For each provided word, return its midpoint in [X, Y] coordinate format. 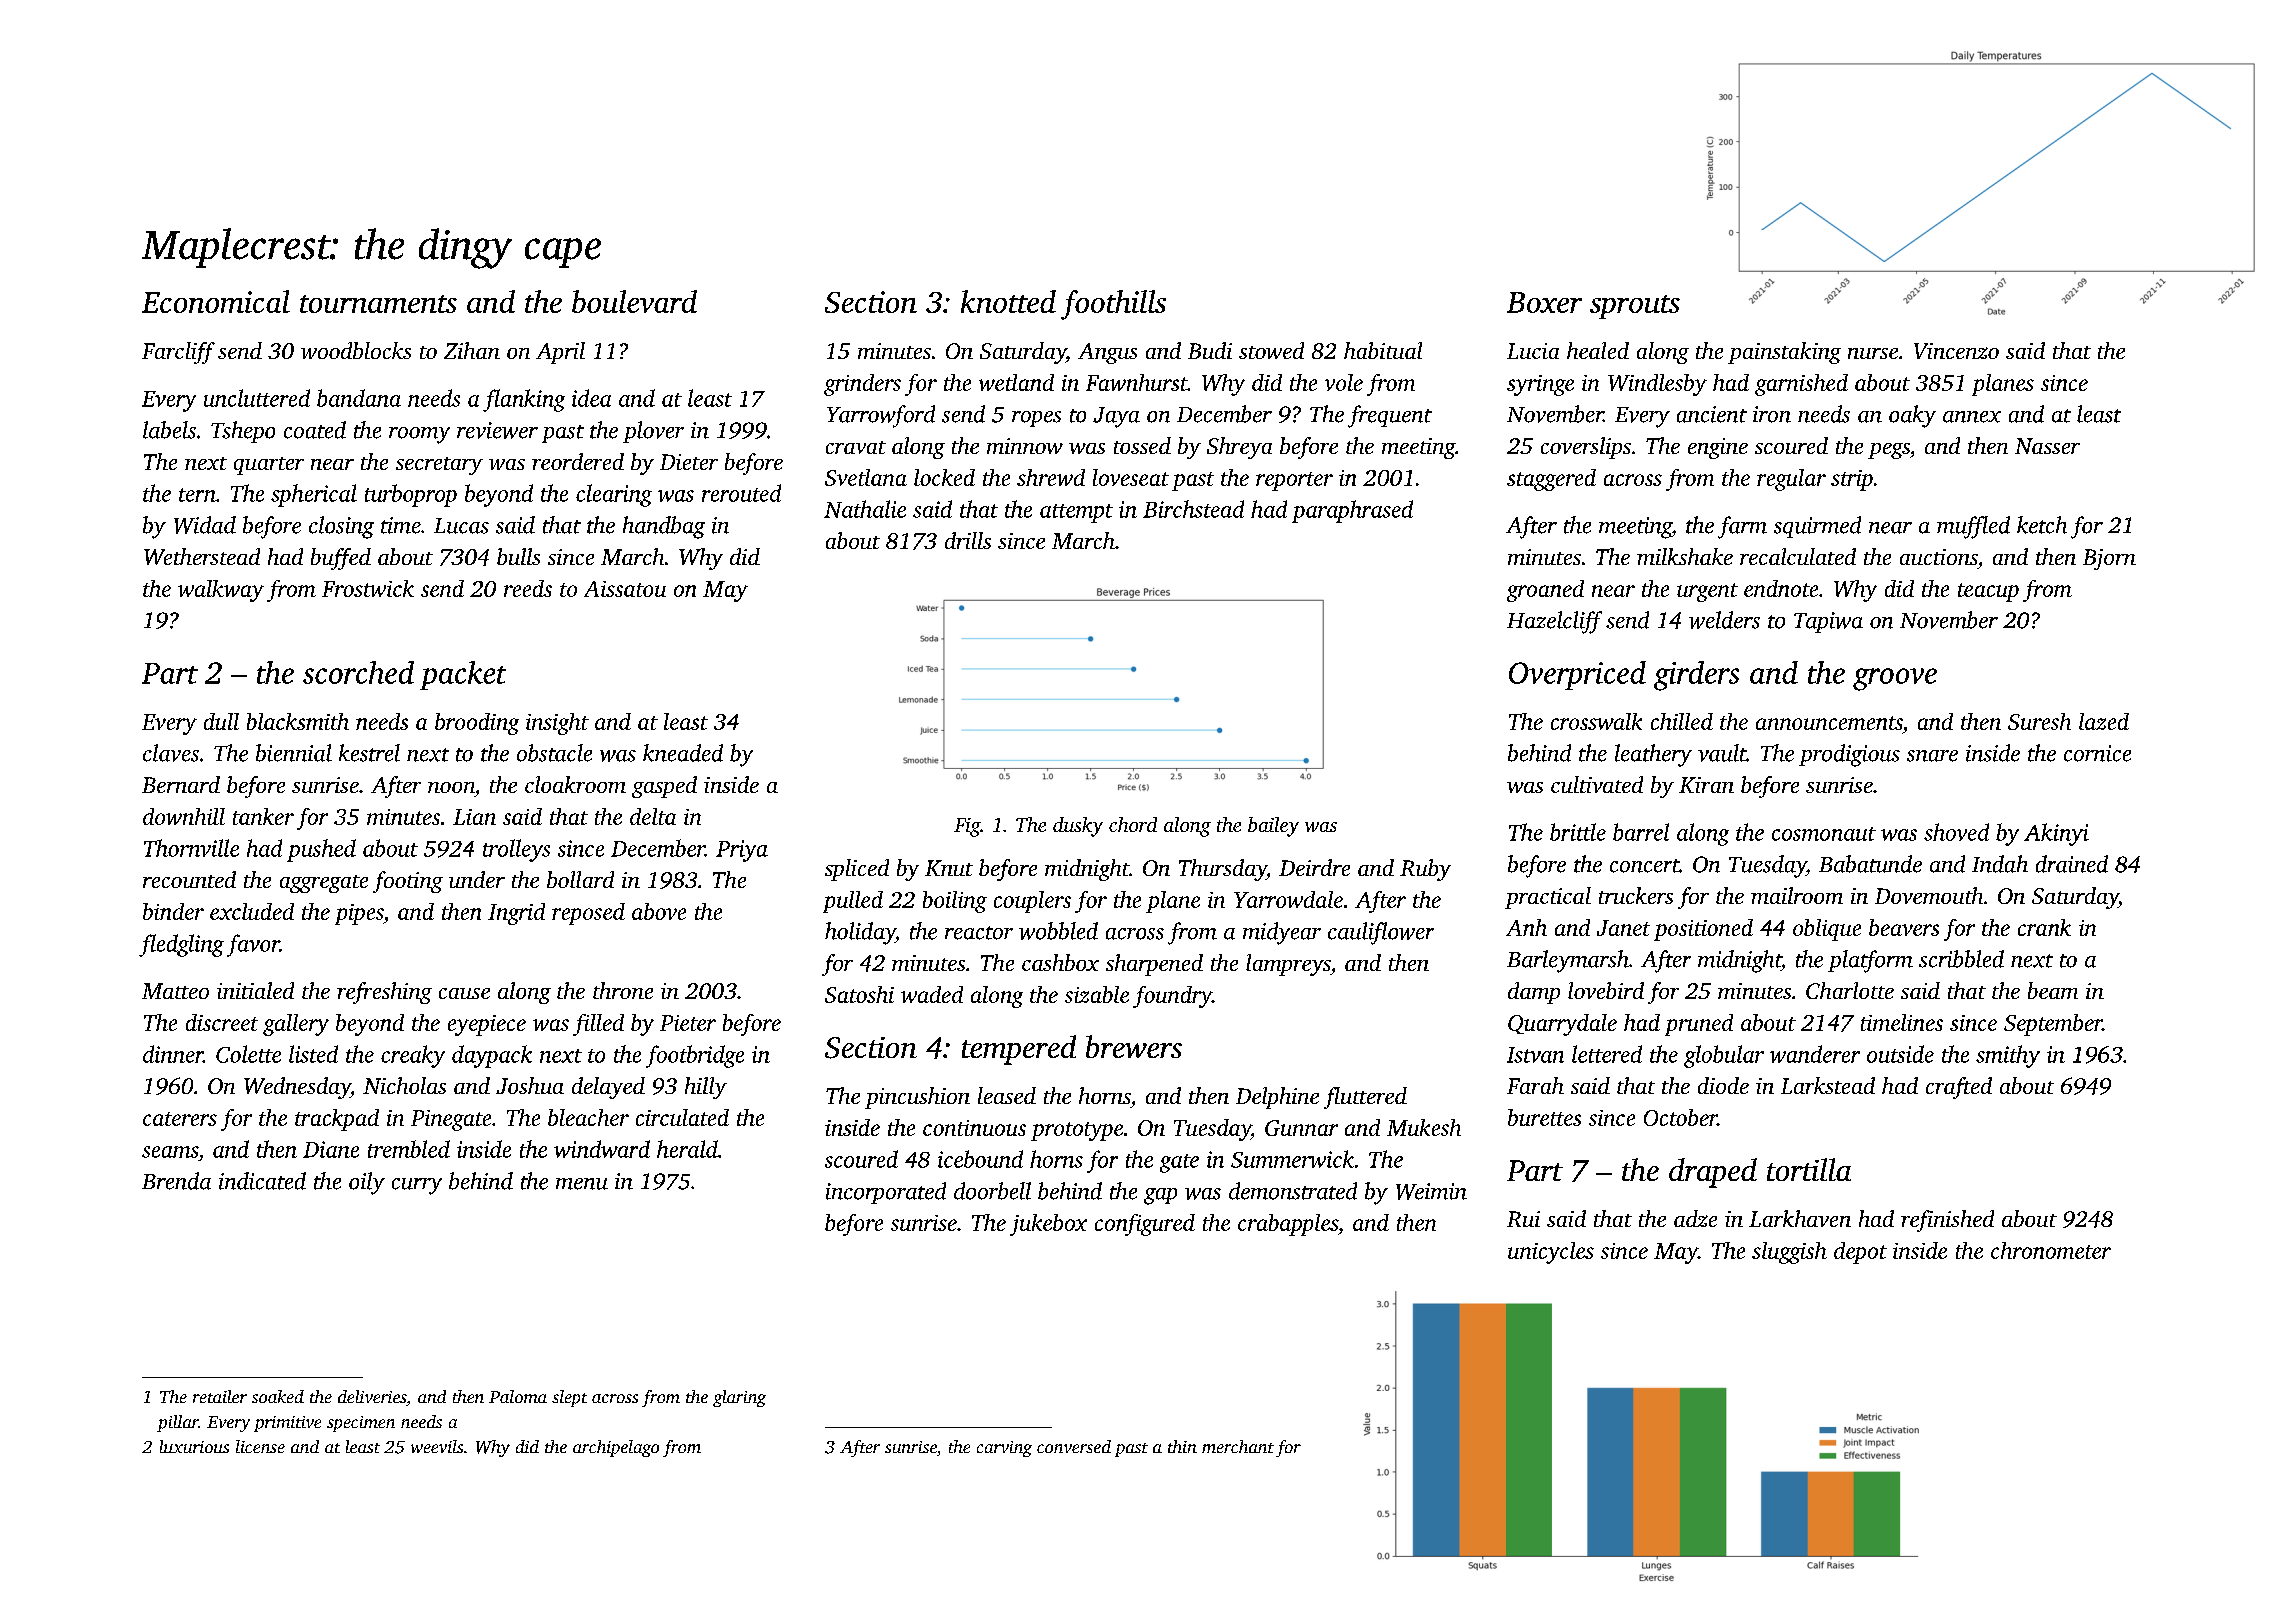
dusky [1078, 827]
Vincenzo [1956, 351]
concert [1644, 866]
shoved [1956, 832]
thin [1182, 1446]
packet [463, 675]
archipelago [616, 1448]
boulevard [634, 301]
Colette [248, 1054]
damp [1534, 993]
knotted [1008, 301]
